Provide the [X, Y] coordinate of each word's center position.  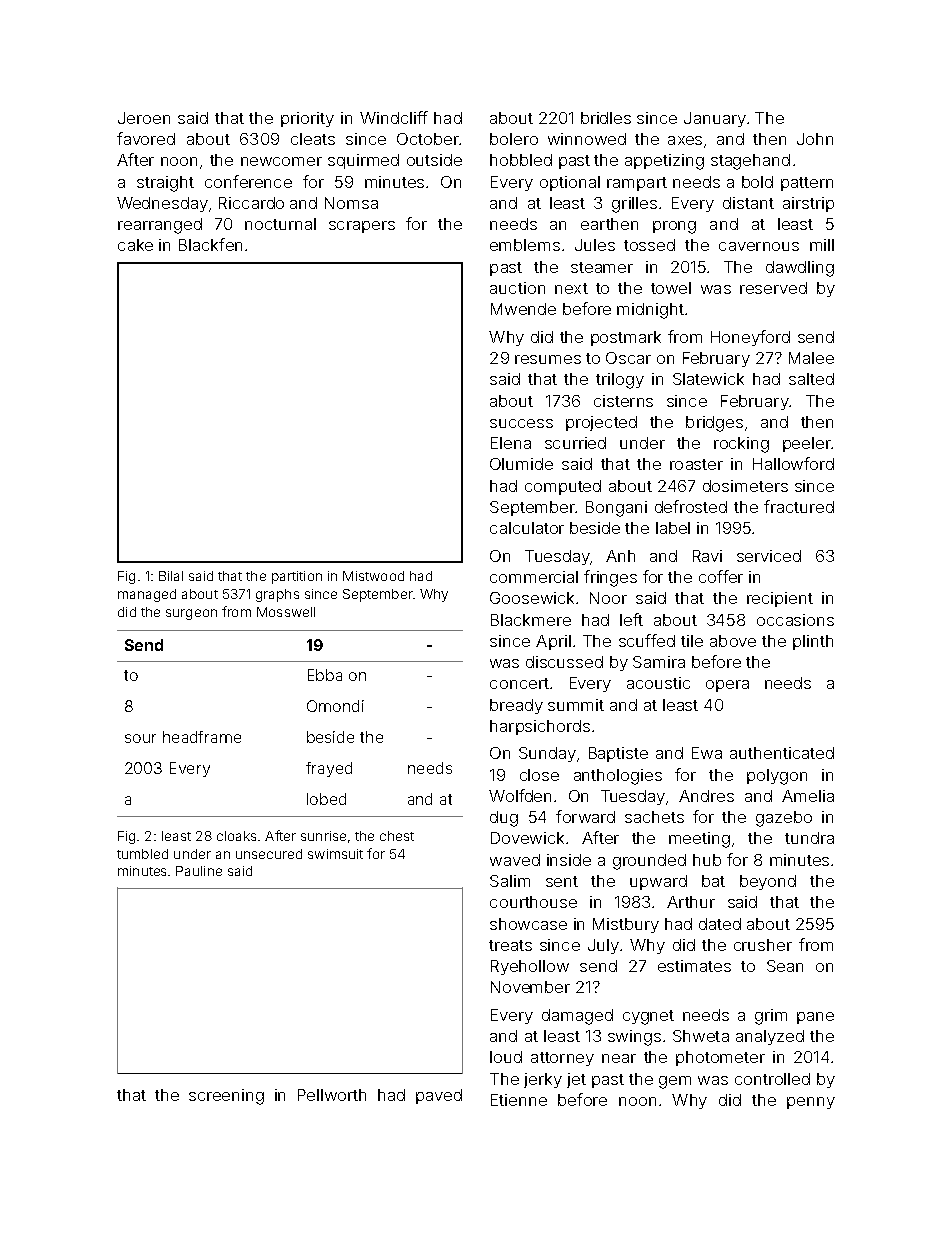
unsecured [269, 854]
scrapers [362, 227]
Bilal [171, 576]
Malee [811, 358]
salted [811, 379]
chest [397, 836]
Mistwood [373, 576]
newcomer [281, 161]
